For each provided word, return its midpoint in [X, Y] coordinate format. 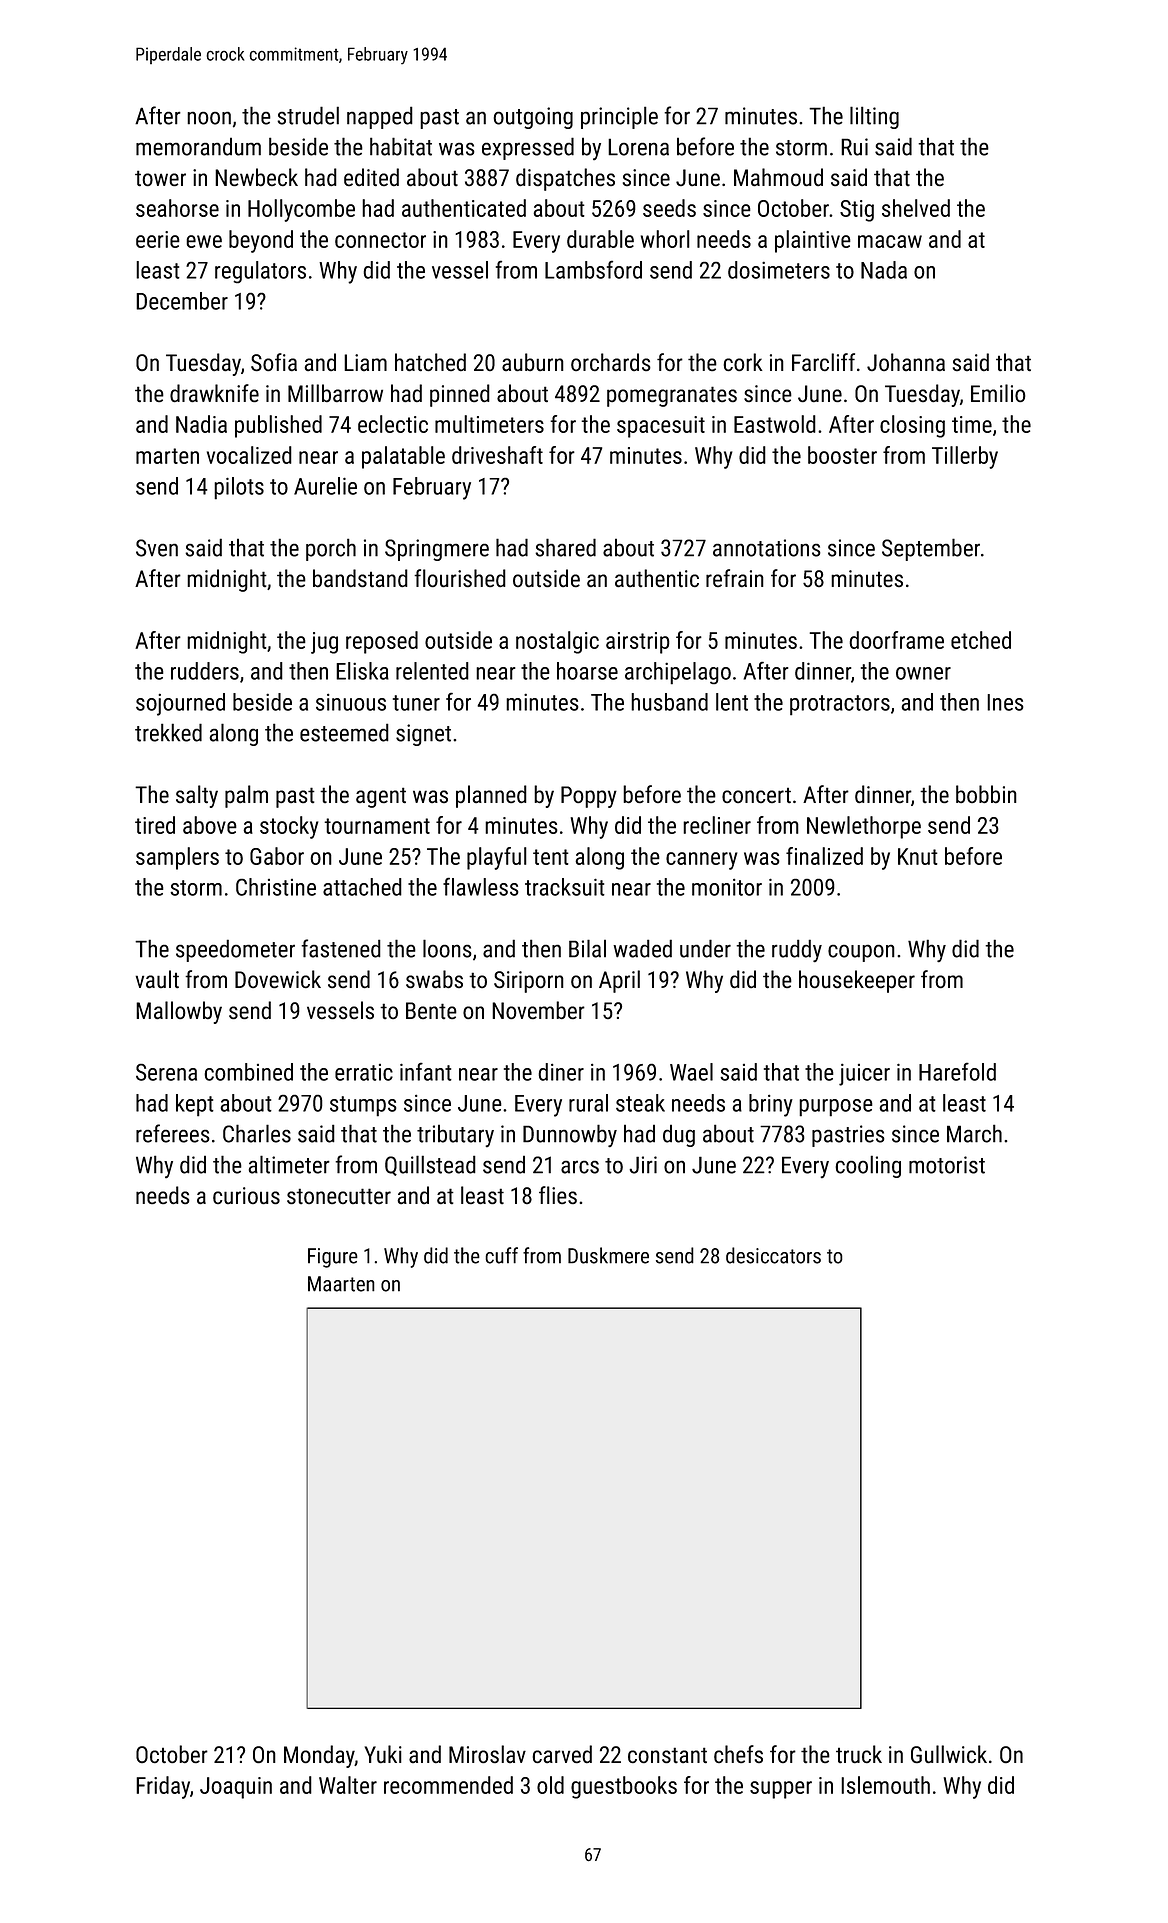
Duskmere [608, 1255]
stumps [363, 1106]
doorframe [896, 640]
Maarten [341, 1284]
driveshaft [497, 455]
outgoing [533, 118]
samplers [177, 858]
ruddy [797, 950]
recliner [717, 825]
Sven [157, 548]
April [619, 981]
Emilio [998, 393]
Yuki [383, 1754]
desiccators [773, 1255]
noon [209, 118]
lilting [874, 117]
